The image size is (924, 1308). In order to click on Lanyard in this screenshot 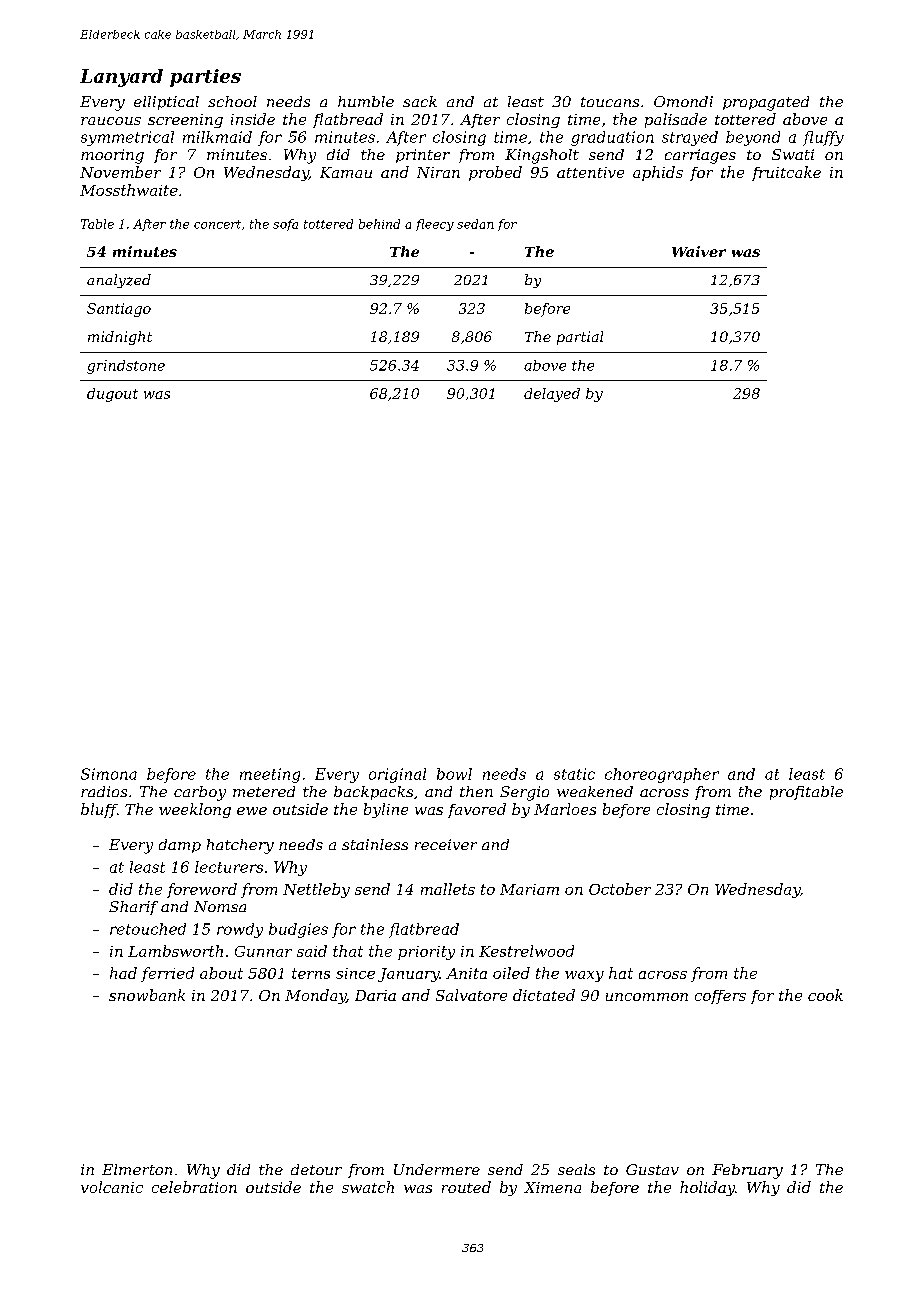, I will do `click(121, 78)`.
